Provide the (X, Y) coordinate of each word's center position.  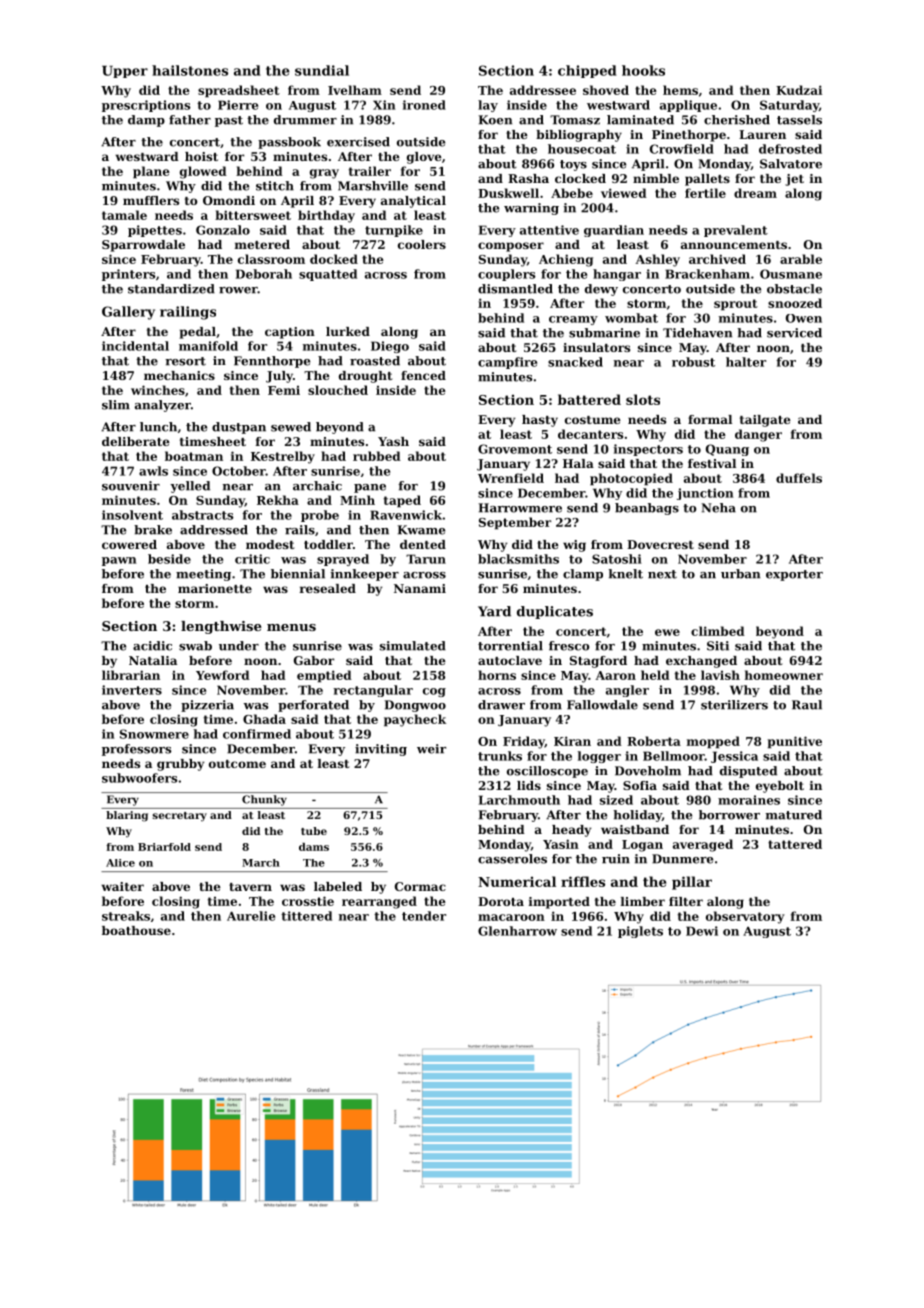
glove (424, 158)
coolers (422, 244)
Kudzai (799, 90)
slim (116, 405)
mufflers (151, 200)
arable (801, 259)
